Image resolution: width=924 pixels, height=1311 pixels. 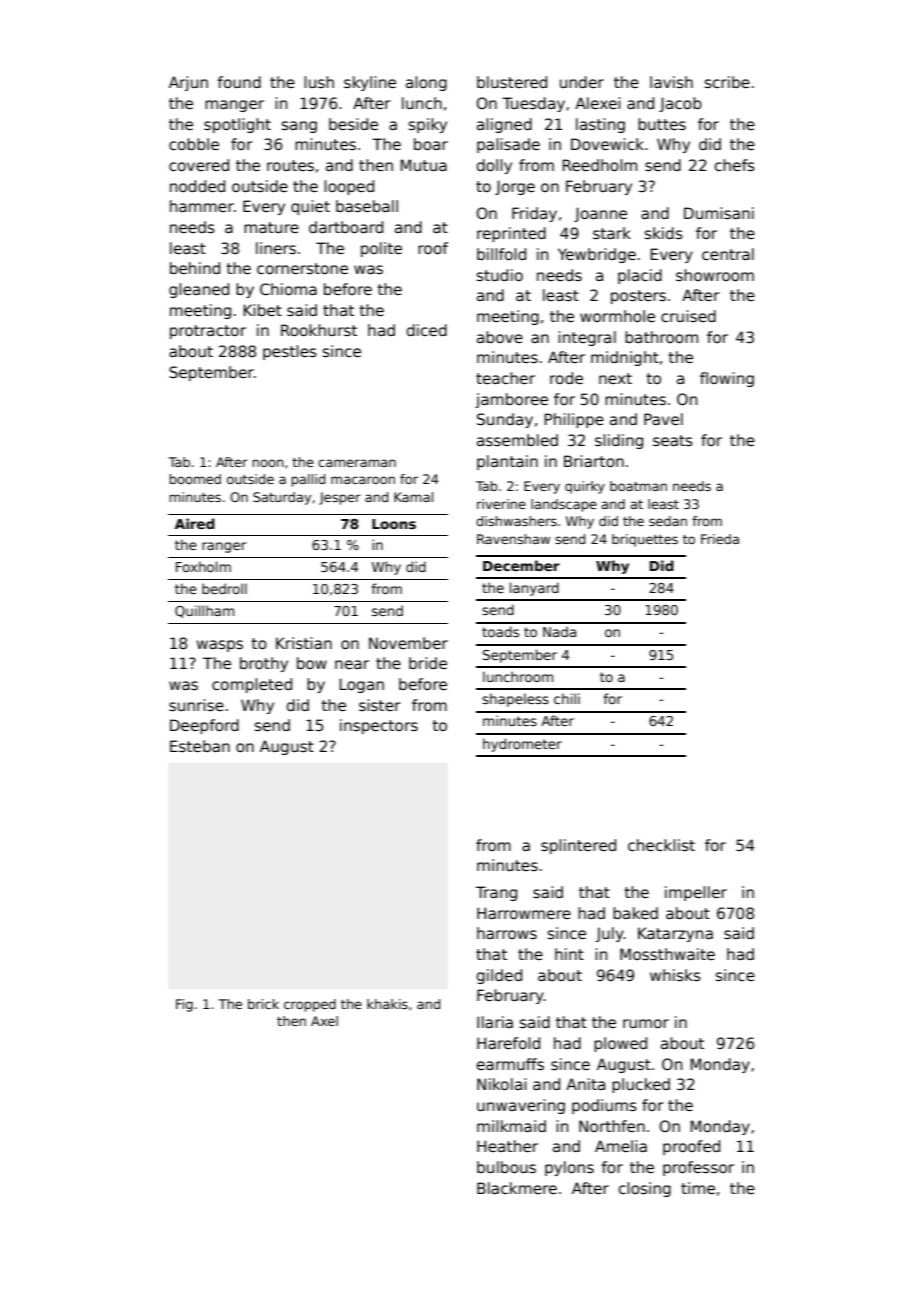 What do you see at coordinates (662, 124) in the screenshot?
I see `buttes` at bounding box center [662, 124].
